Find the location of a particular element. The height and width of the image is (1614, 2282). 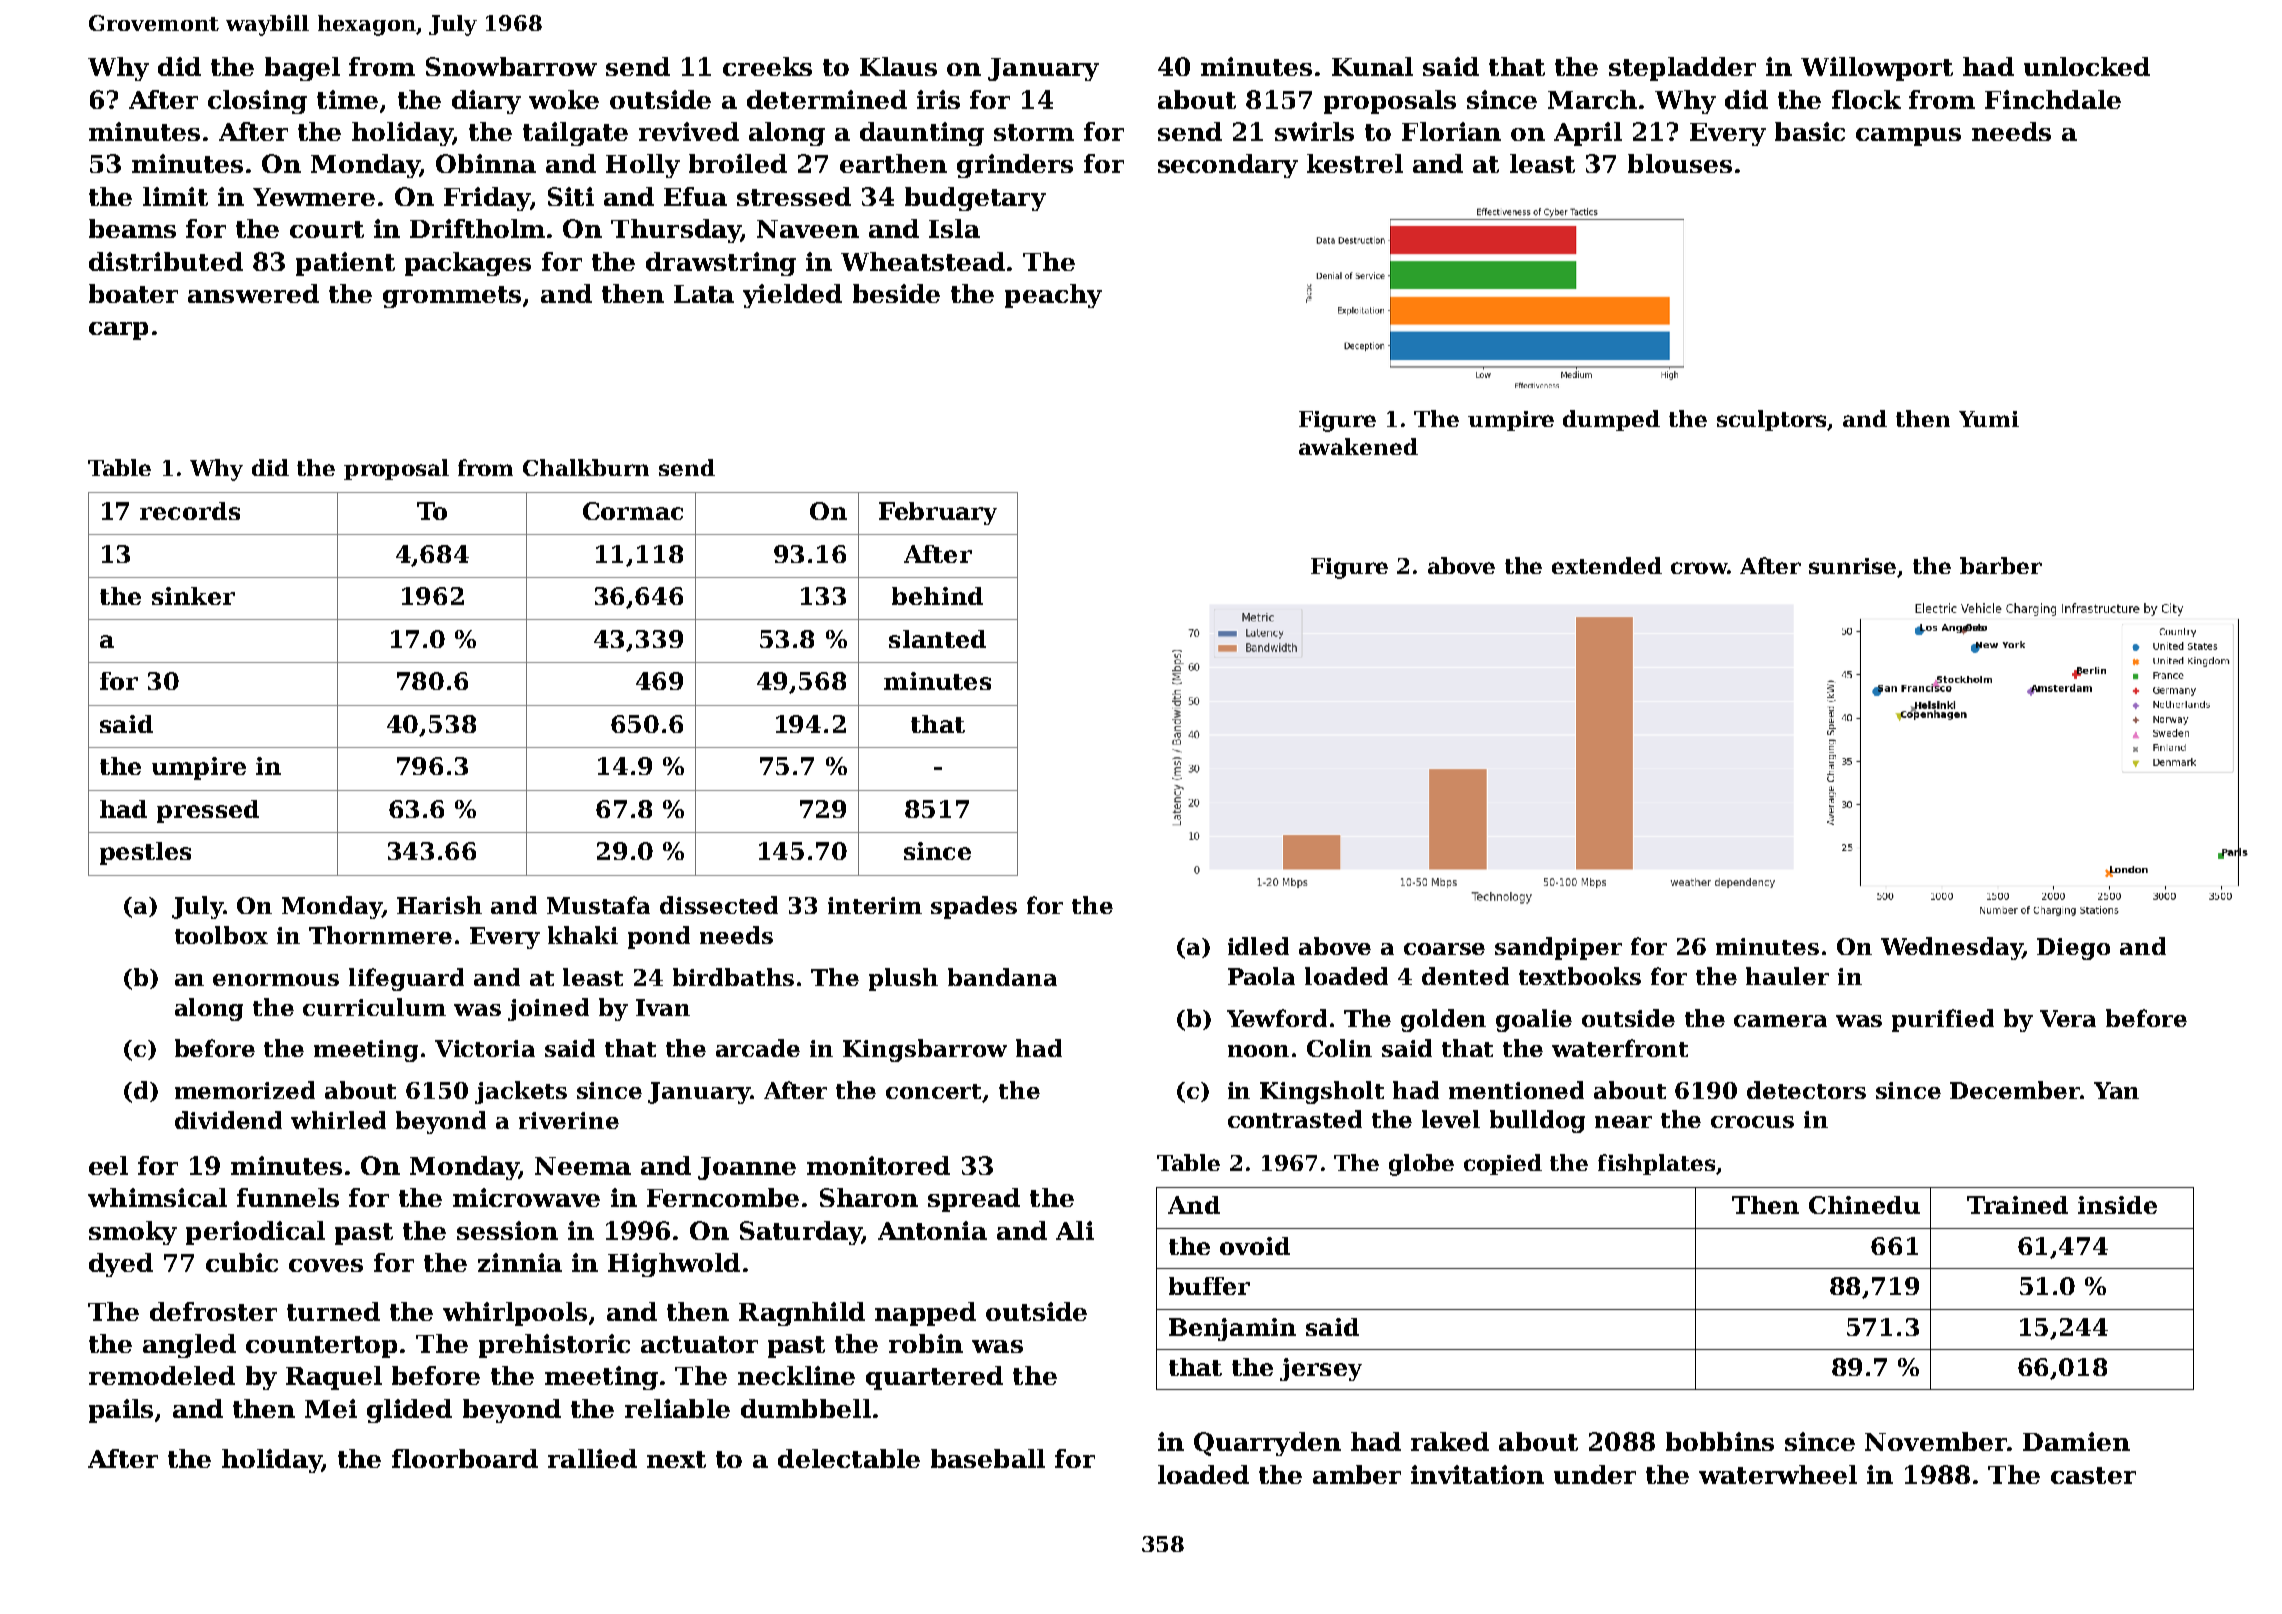

Quarryden is located at coordinates (1267, 1444).
